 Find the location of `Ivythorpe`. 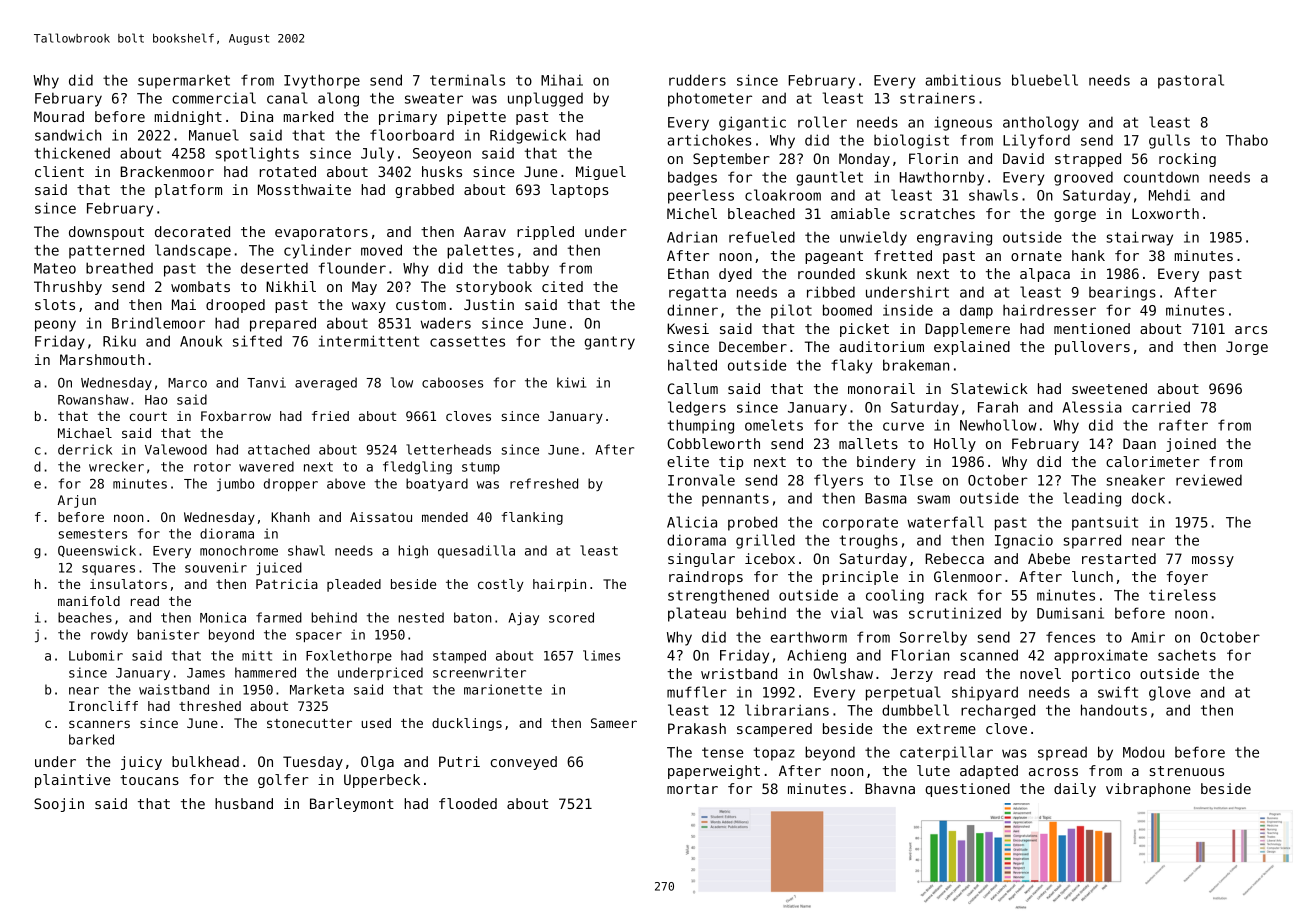

Ivythorpe is located at coordinates (322, 81).
